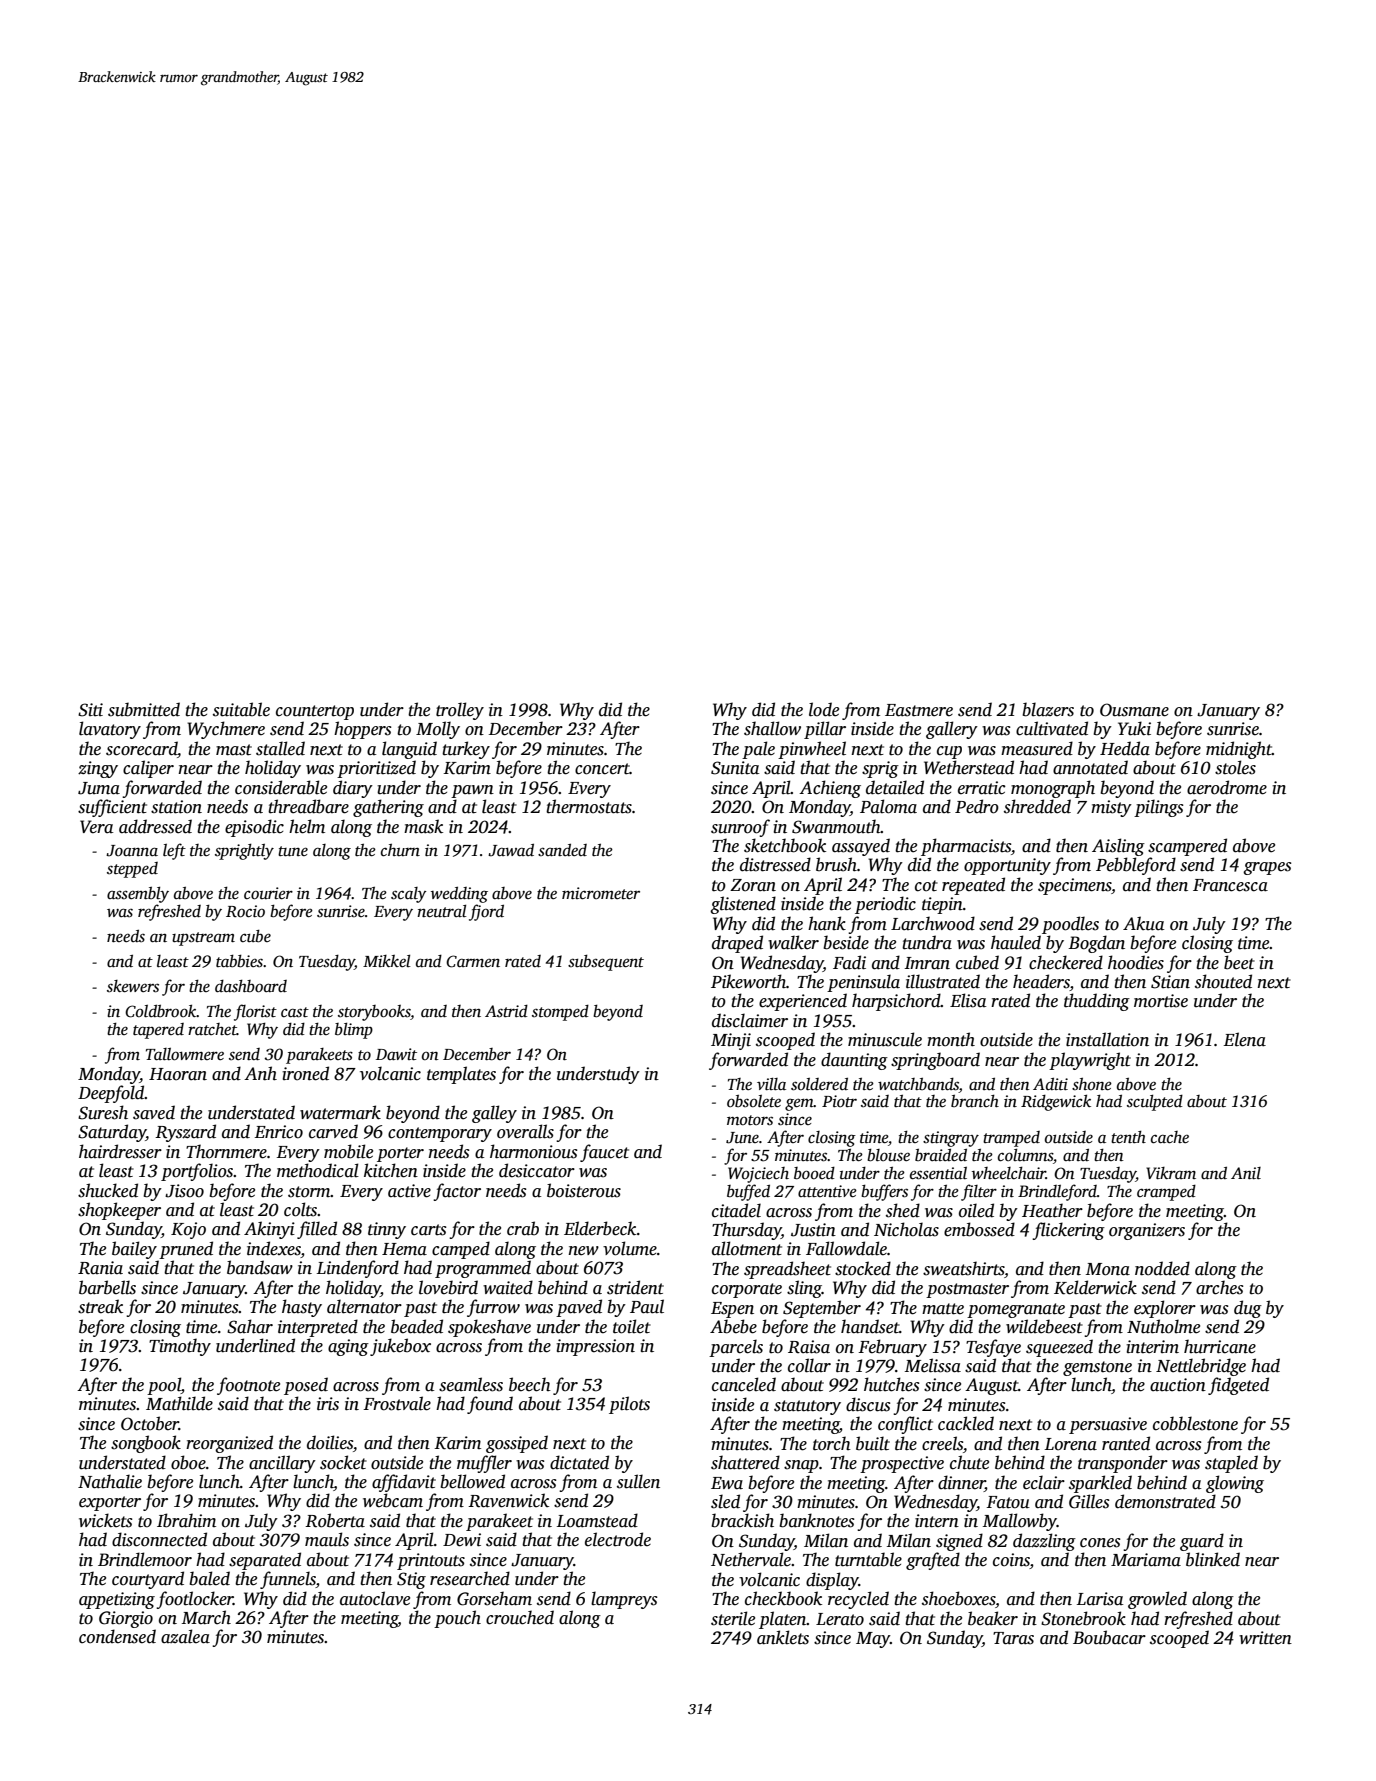 The width and height of the screenshot is (1376, 1781). What do you see at coordinates (280, 748) in the screenshot?
I see `stalled` at bounding box center [280, 748].
